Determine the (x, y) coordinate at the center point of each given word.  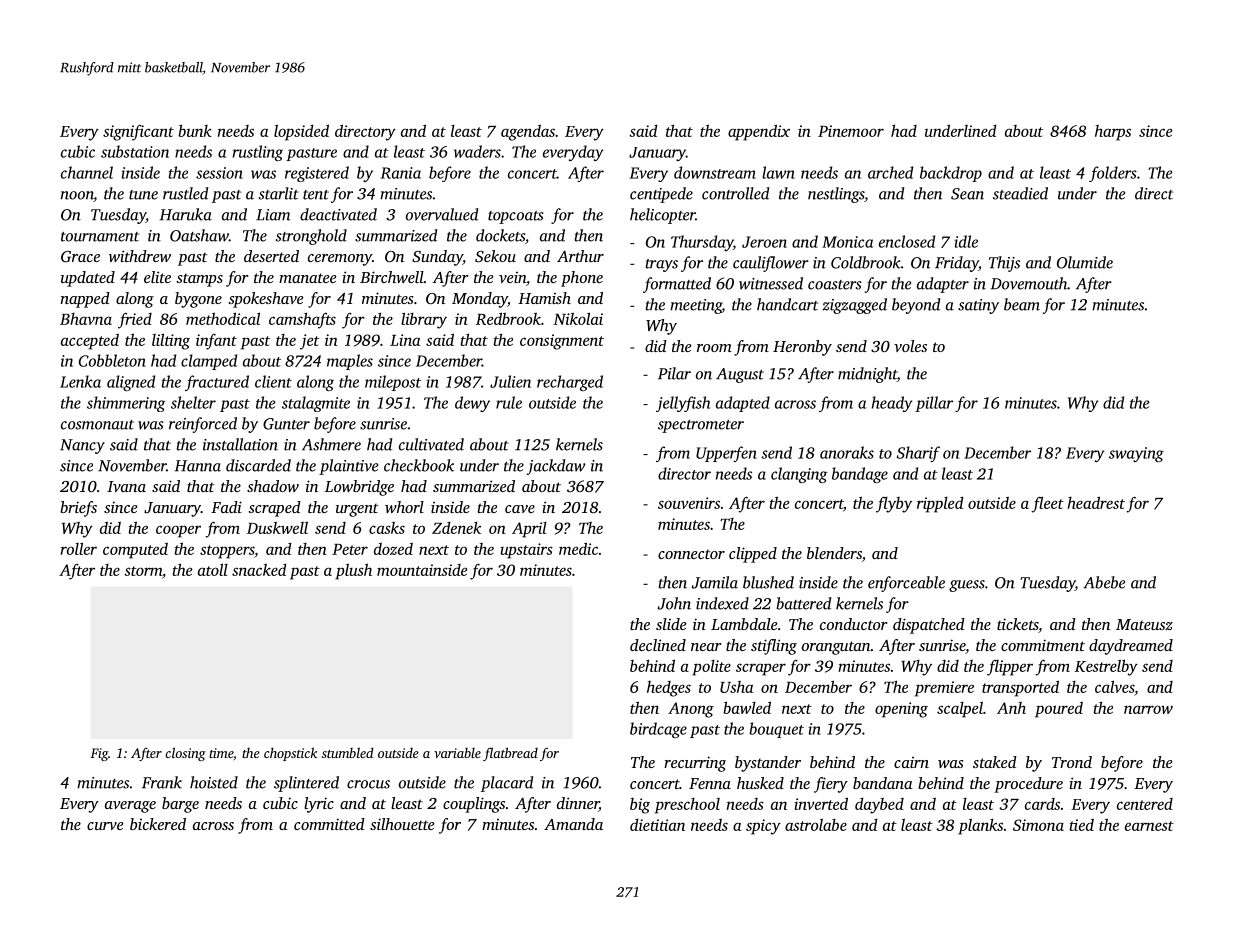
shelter (193, 402)
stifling (774, 647)
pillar (934, 404)
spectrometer (701, 426)
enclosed (907, 241)
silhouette (402, 824)
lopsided (301, 132)
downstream (715, 172)
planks (980, 826)
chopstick (290, 754)
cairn (911, 762)
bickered (158, 824)
